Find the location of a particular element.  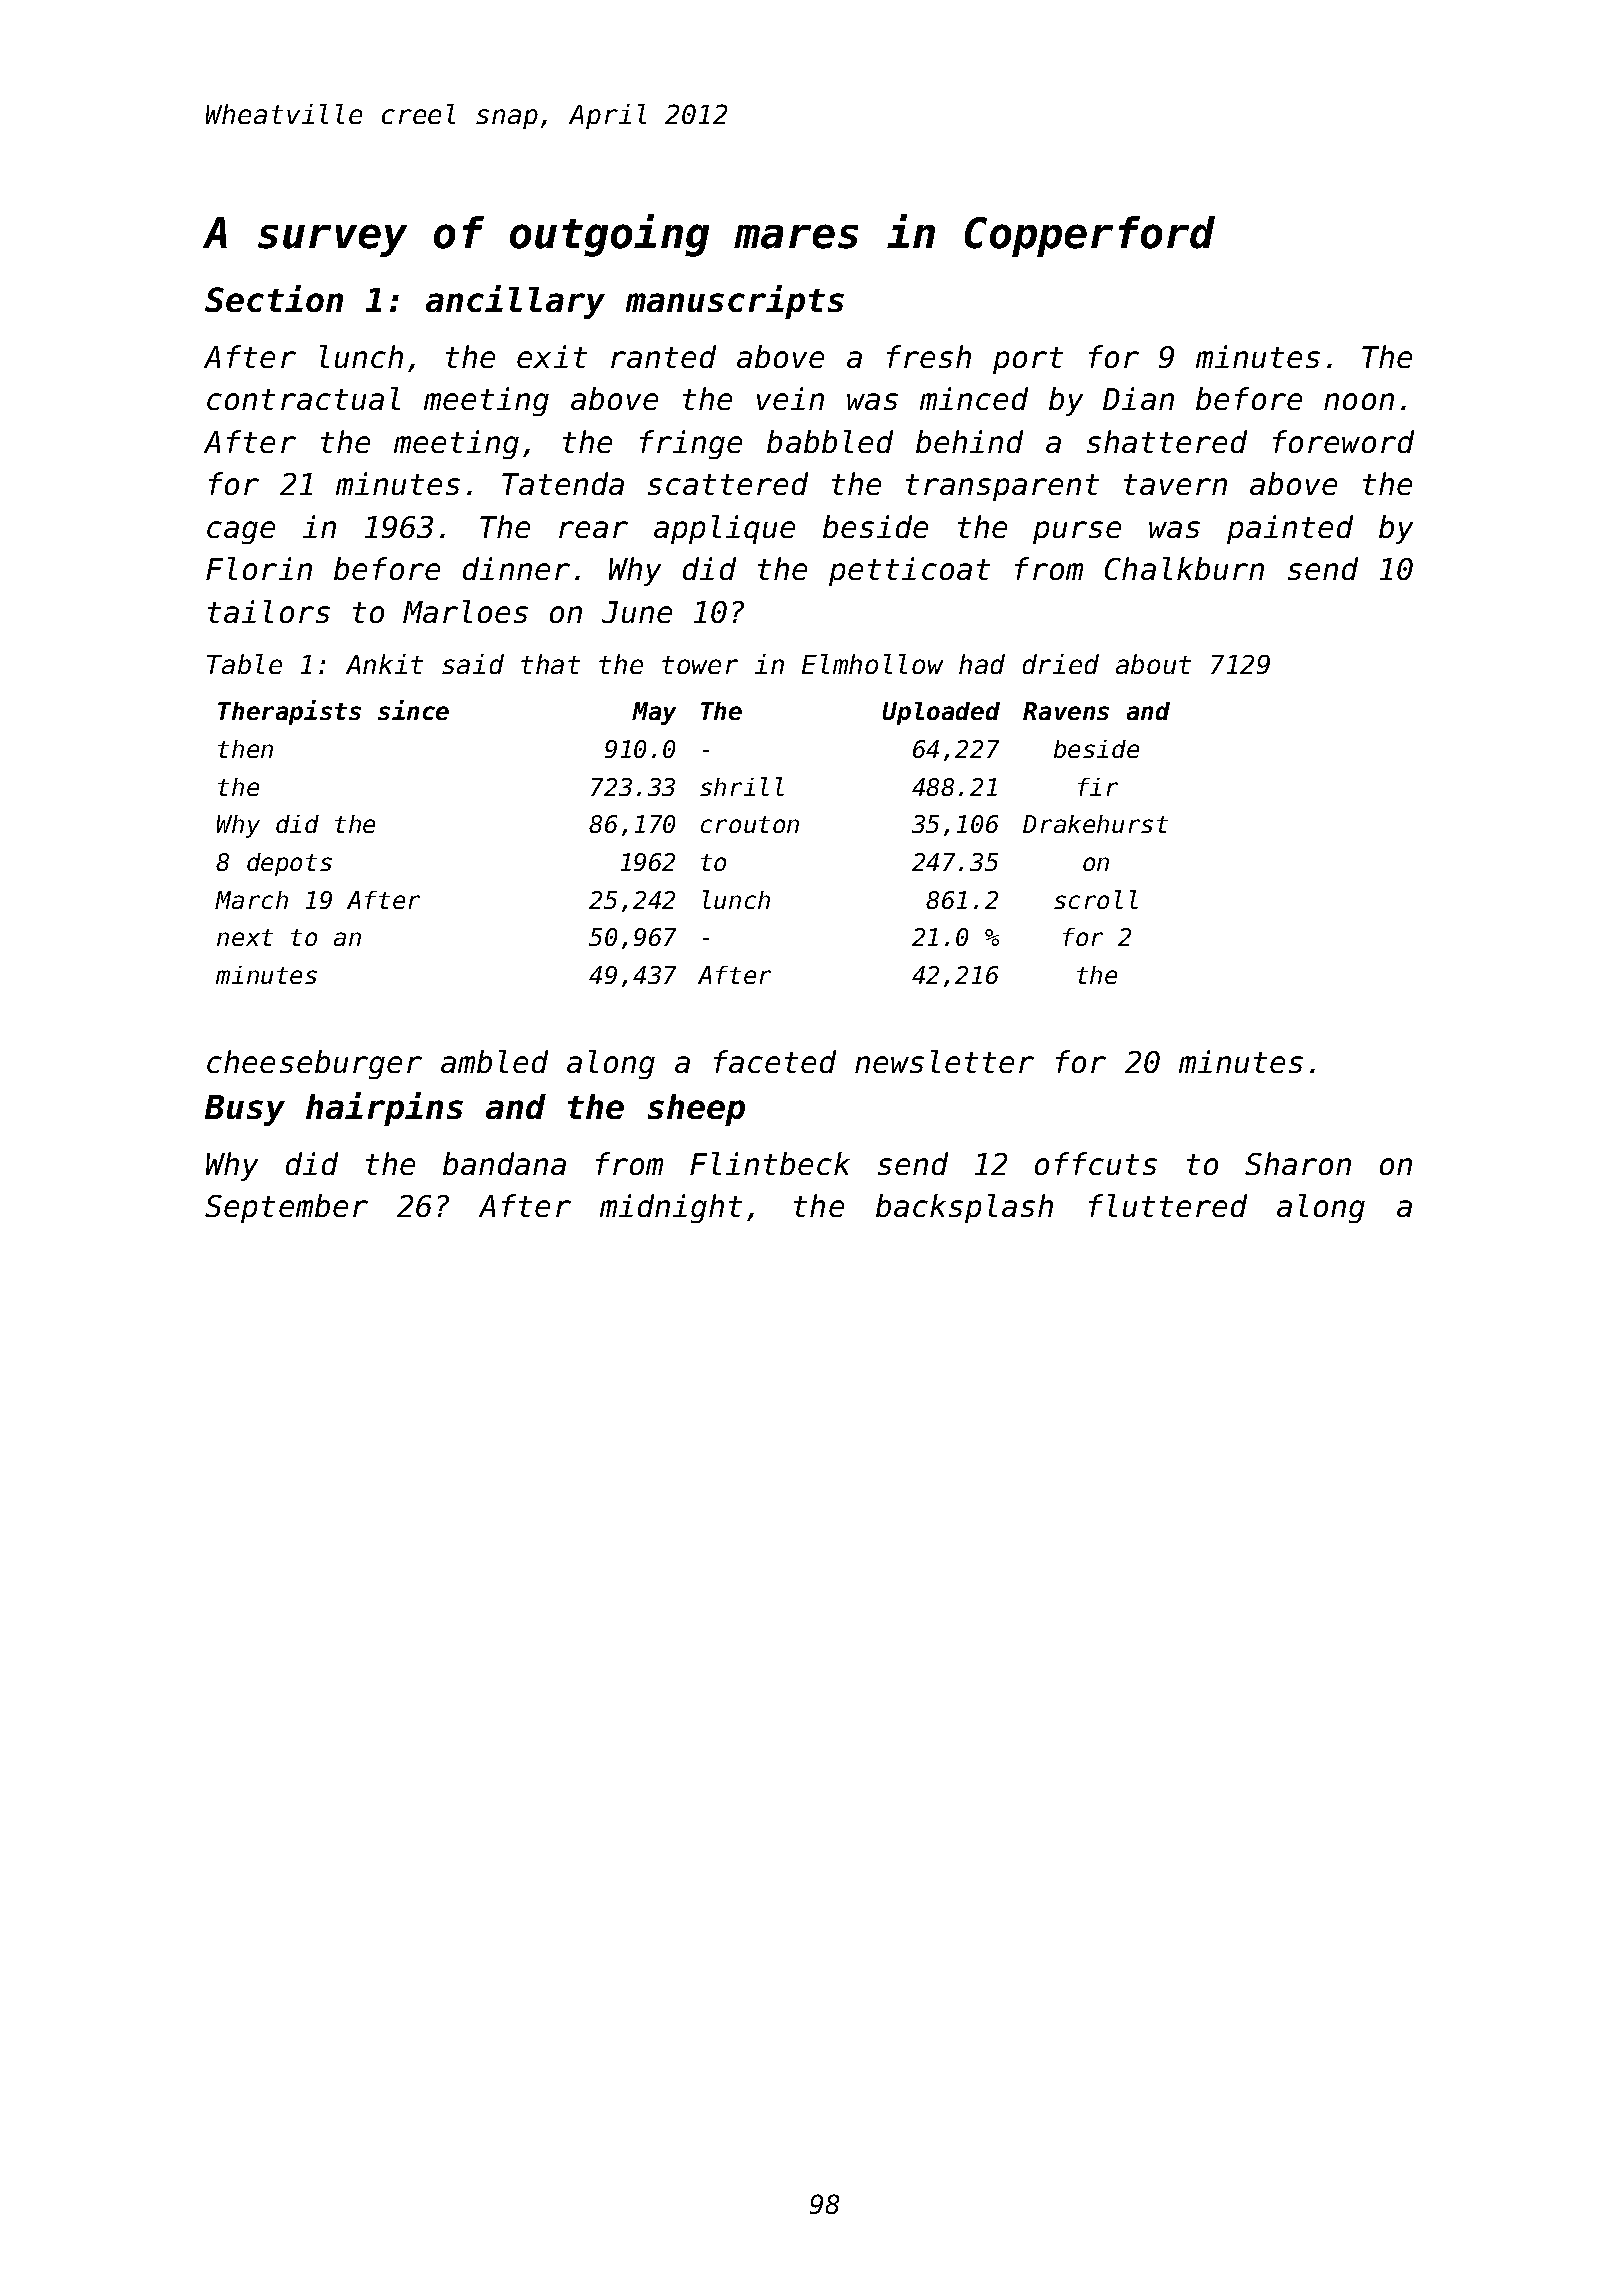

fluttered is located at coordinates (1168, 1205).
